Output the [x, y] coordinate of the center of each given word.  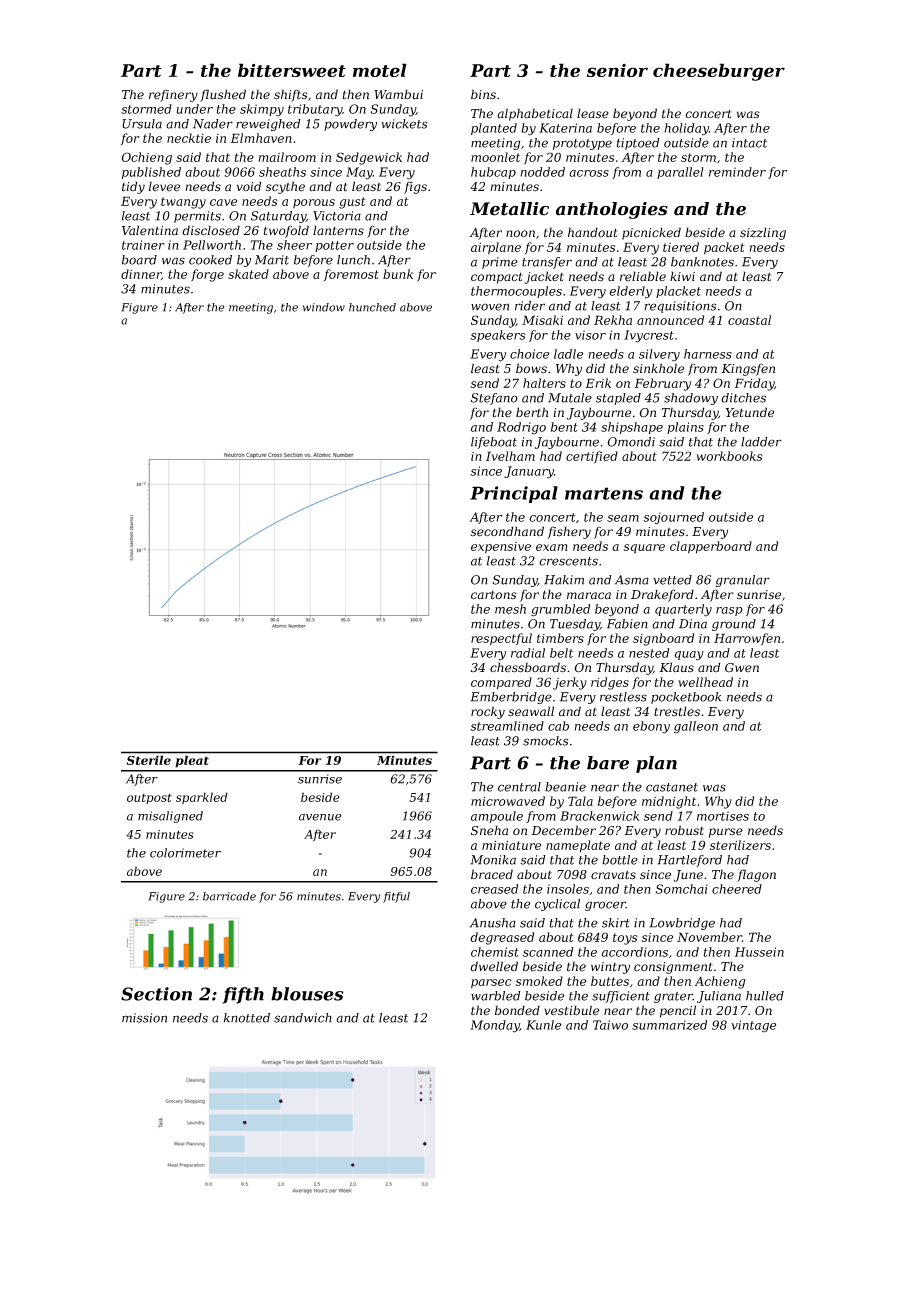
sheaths [282, 172]
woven [490, 307]
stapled [618, 399]
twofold [286, 231]
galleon [696, 727]
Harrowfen [747, 639]
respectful [501, 639]
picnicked [651, 233]
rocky [488, 712]
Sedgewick [369, 158]
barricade [229, 896]
